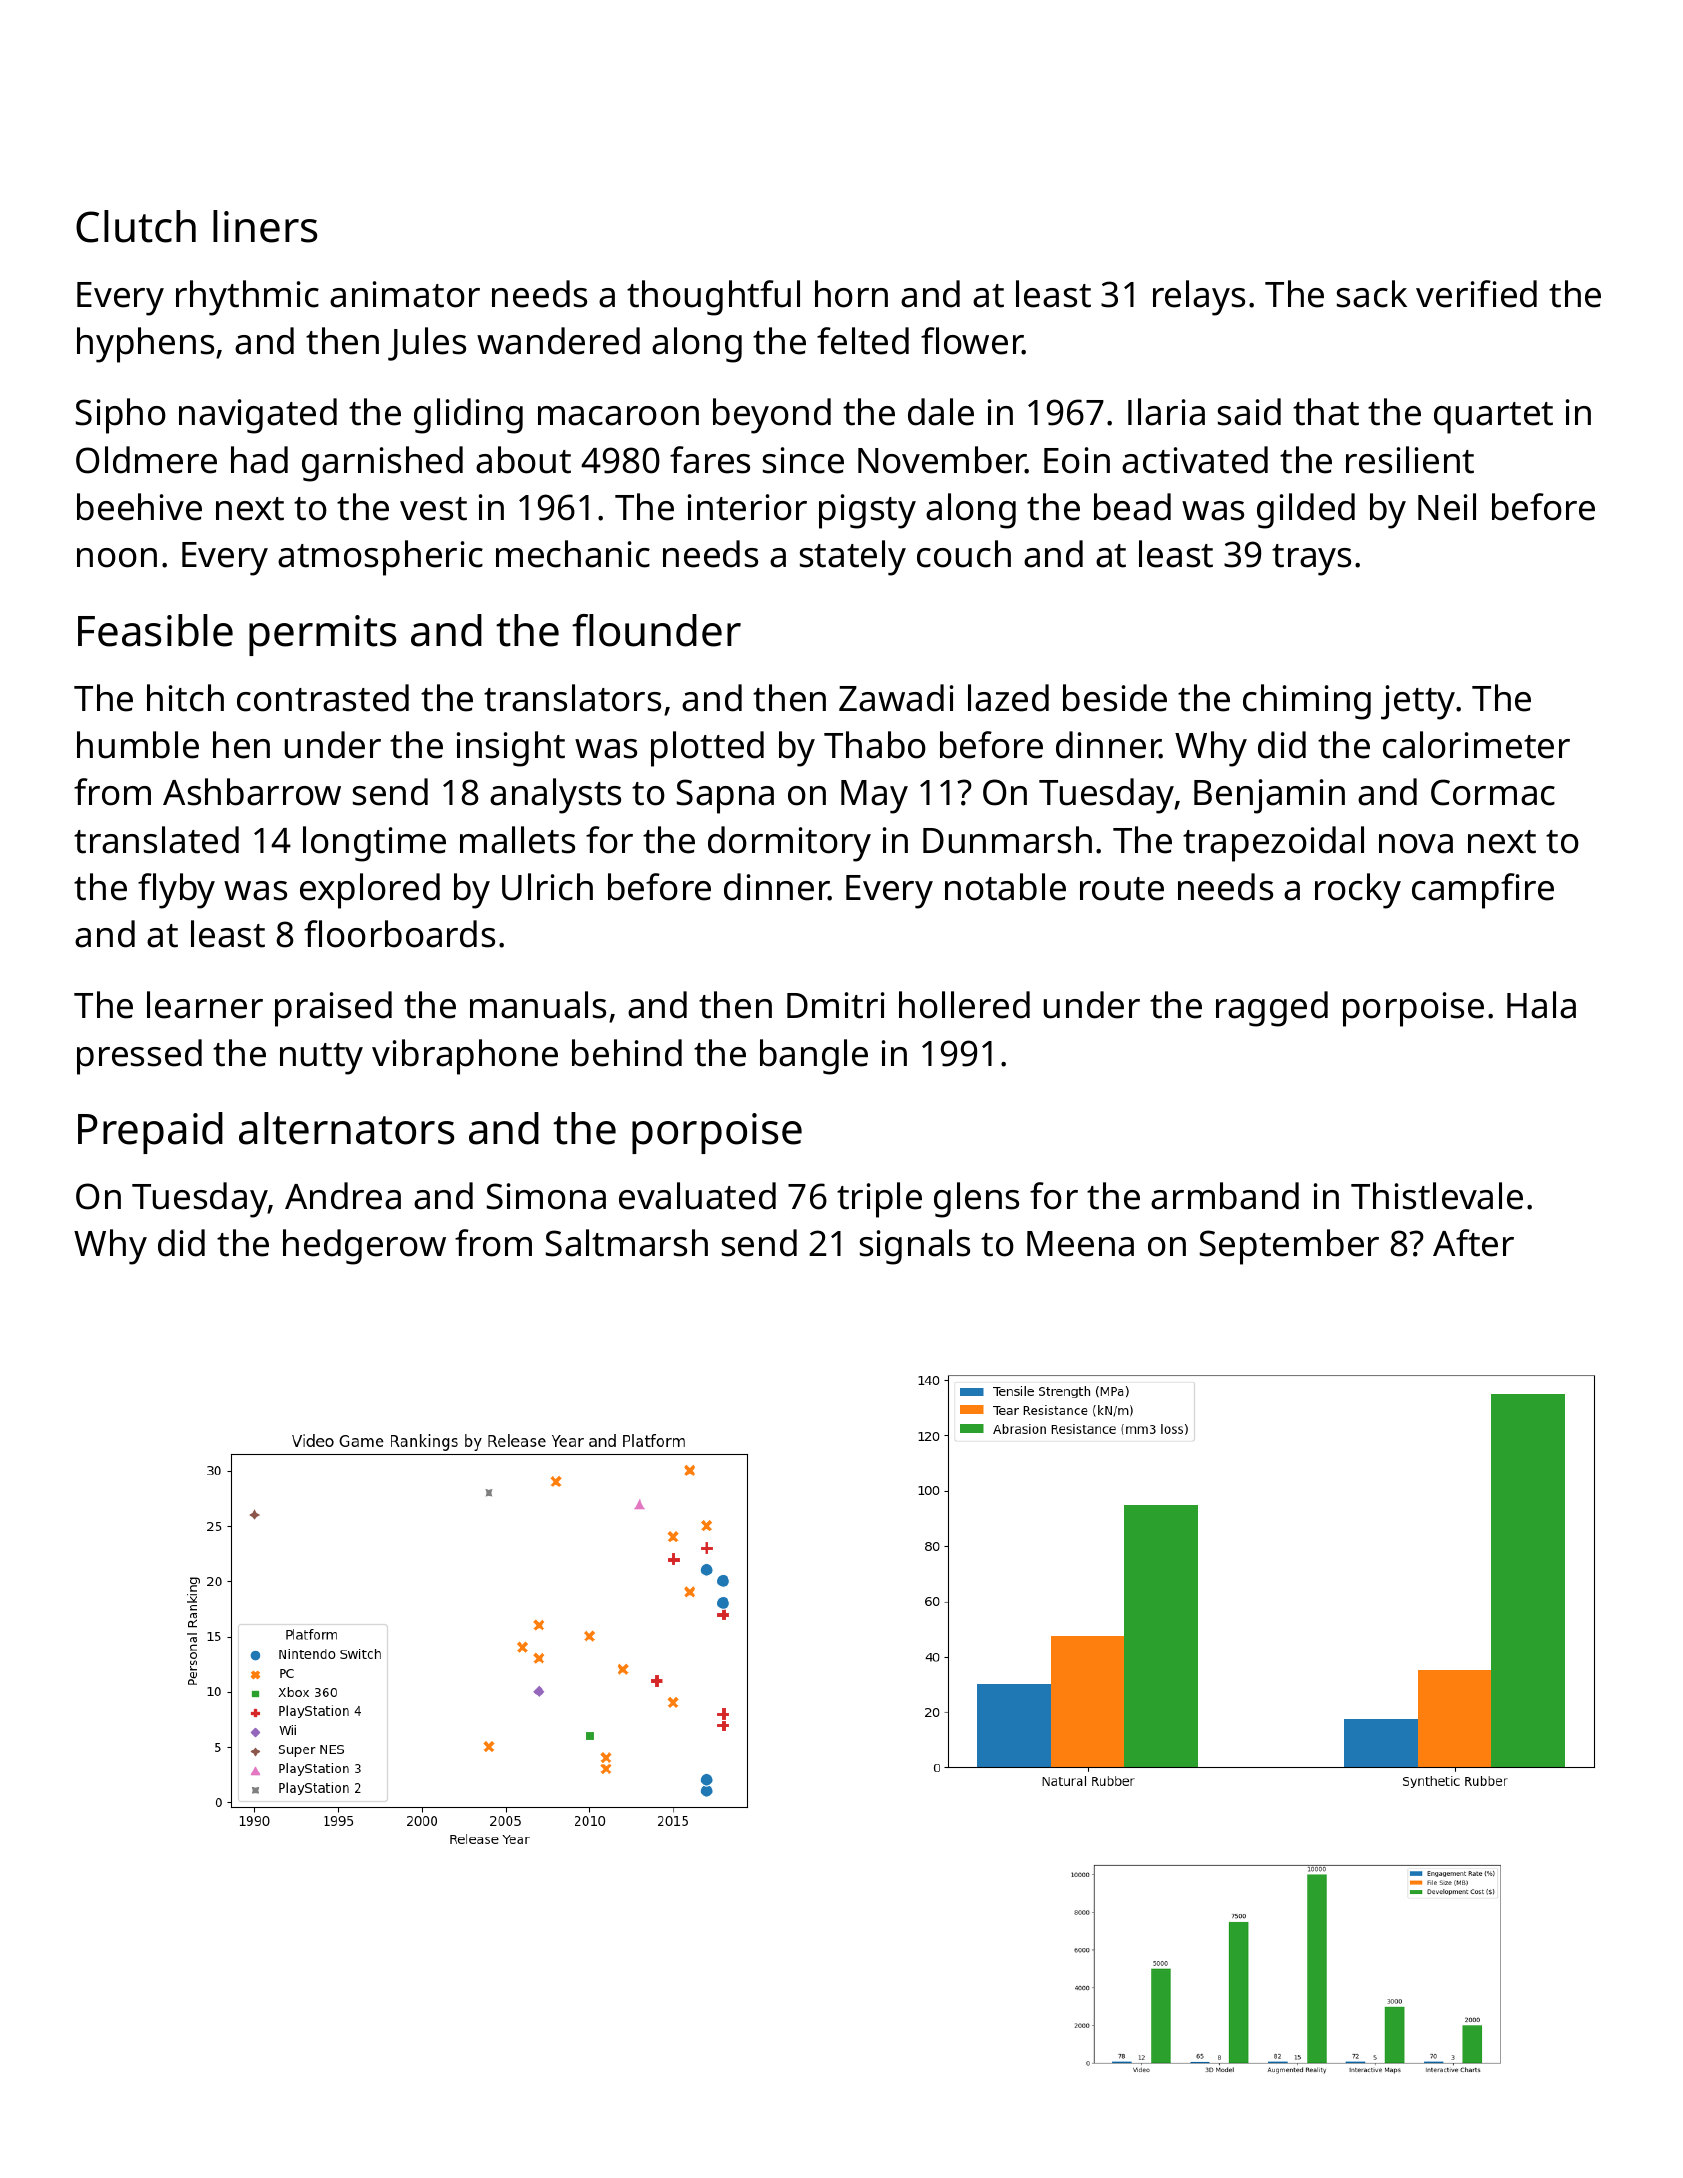 The image size is (1683, 2178). I want to click on dormitory, so click(789, 844).
